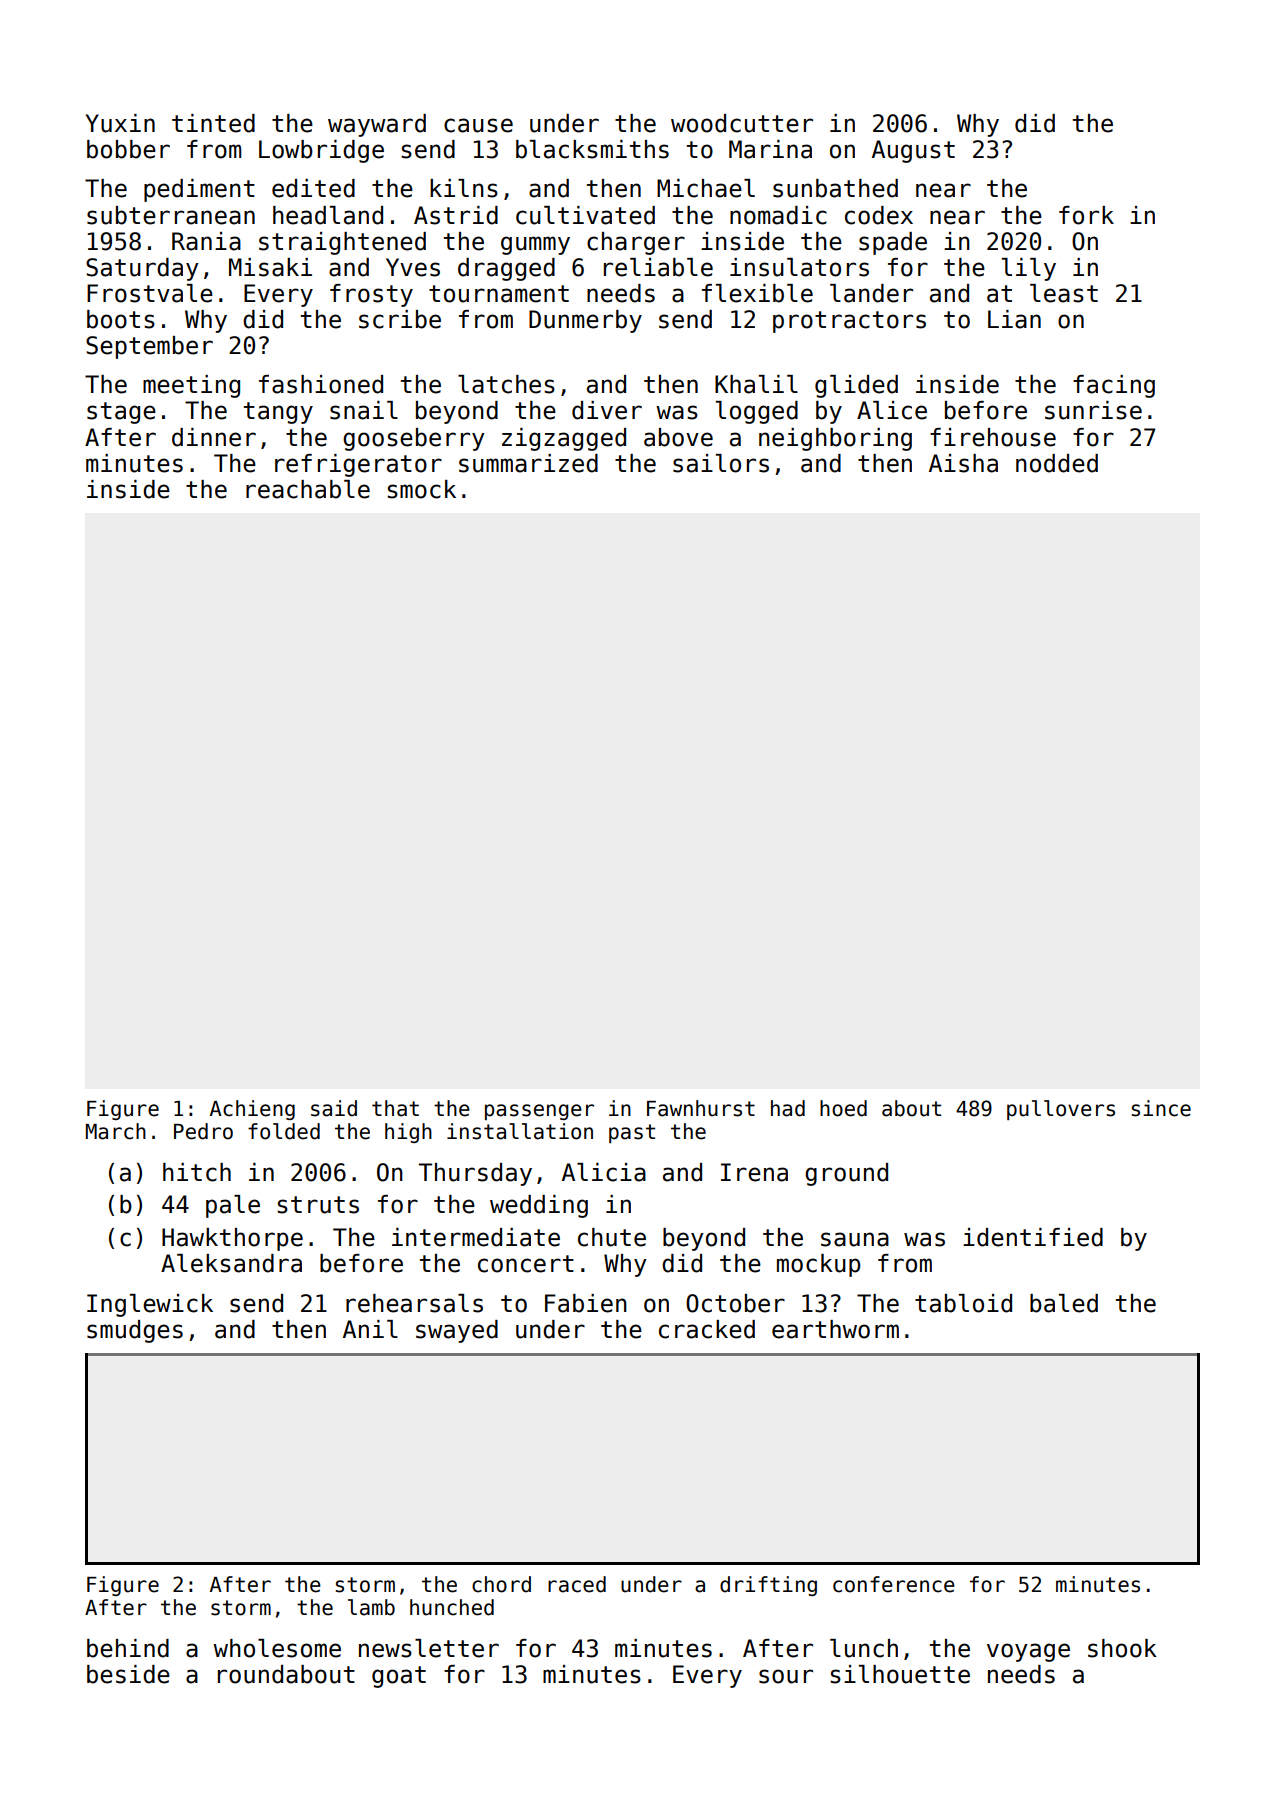  I want to click on since, so click(1161, 1108).
